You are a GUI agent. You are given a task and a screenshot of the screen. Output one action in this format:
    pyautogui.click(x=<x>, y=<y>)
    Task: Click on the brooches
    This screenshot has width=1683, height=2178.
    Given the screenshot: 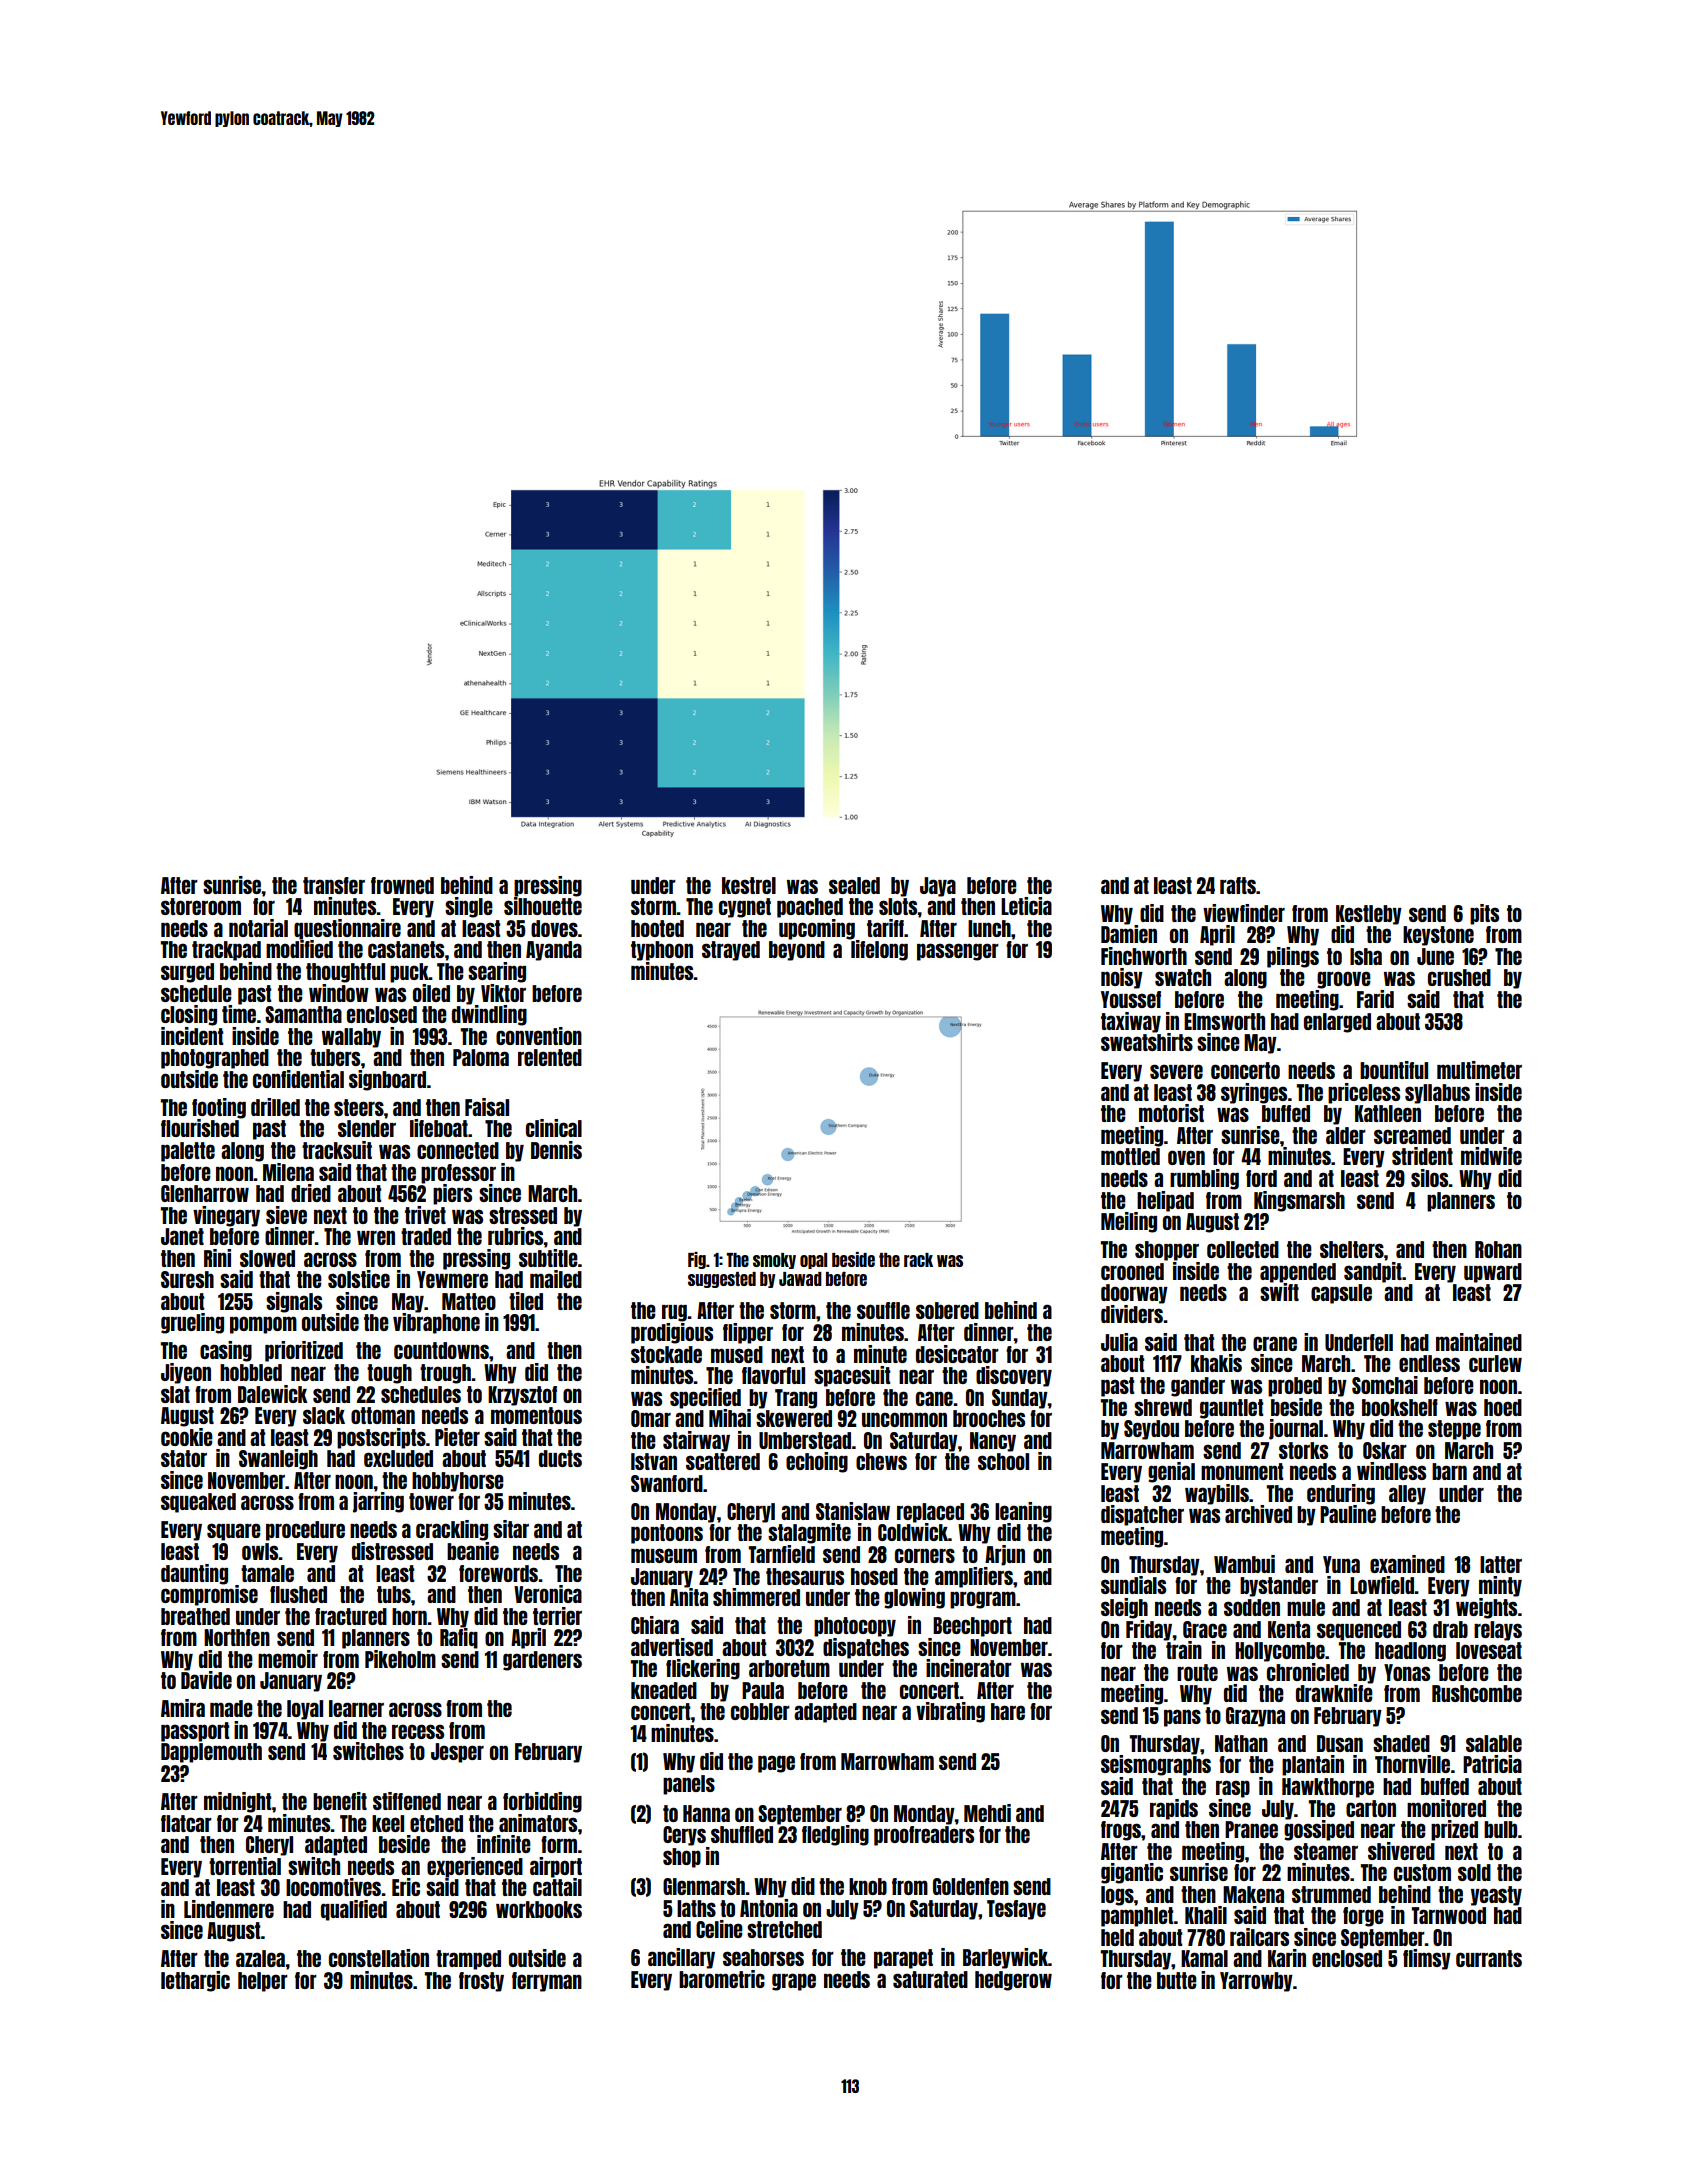 What is the action you would take?
    pyautogui.click(x=989, y=1418)
